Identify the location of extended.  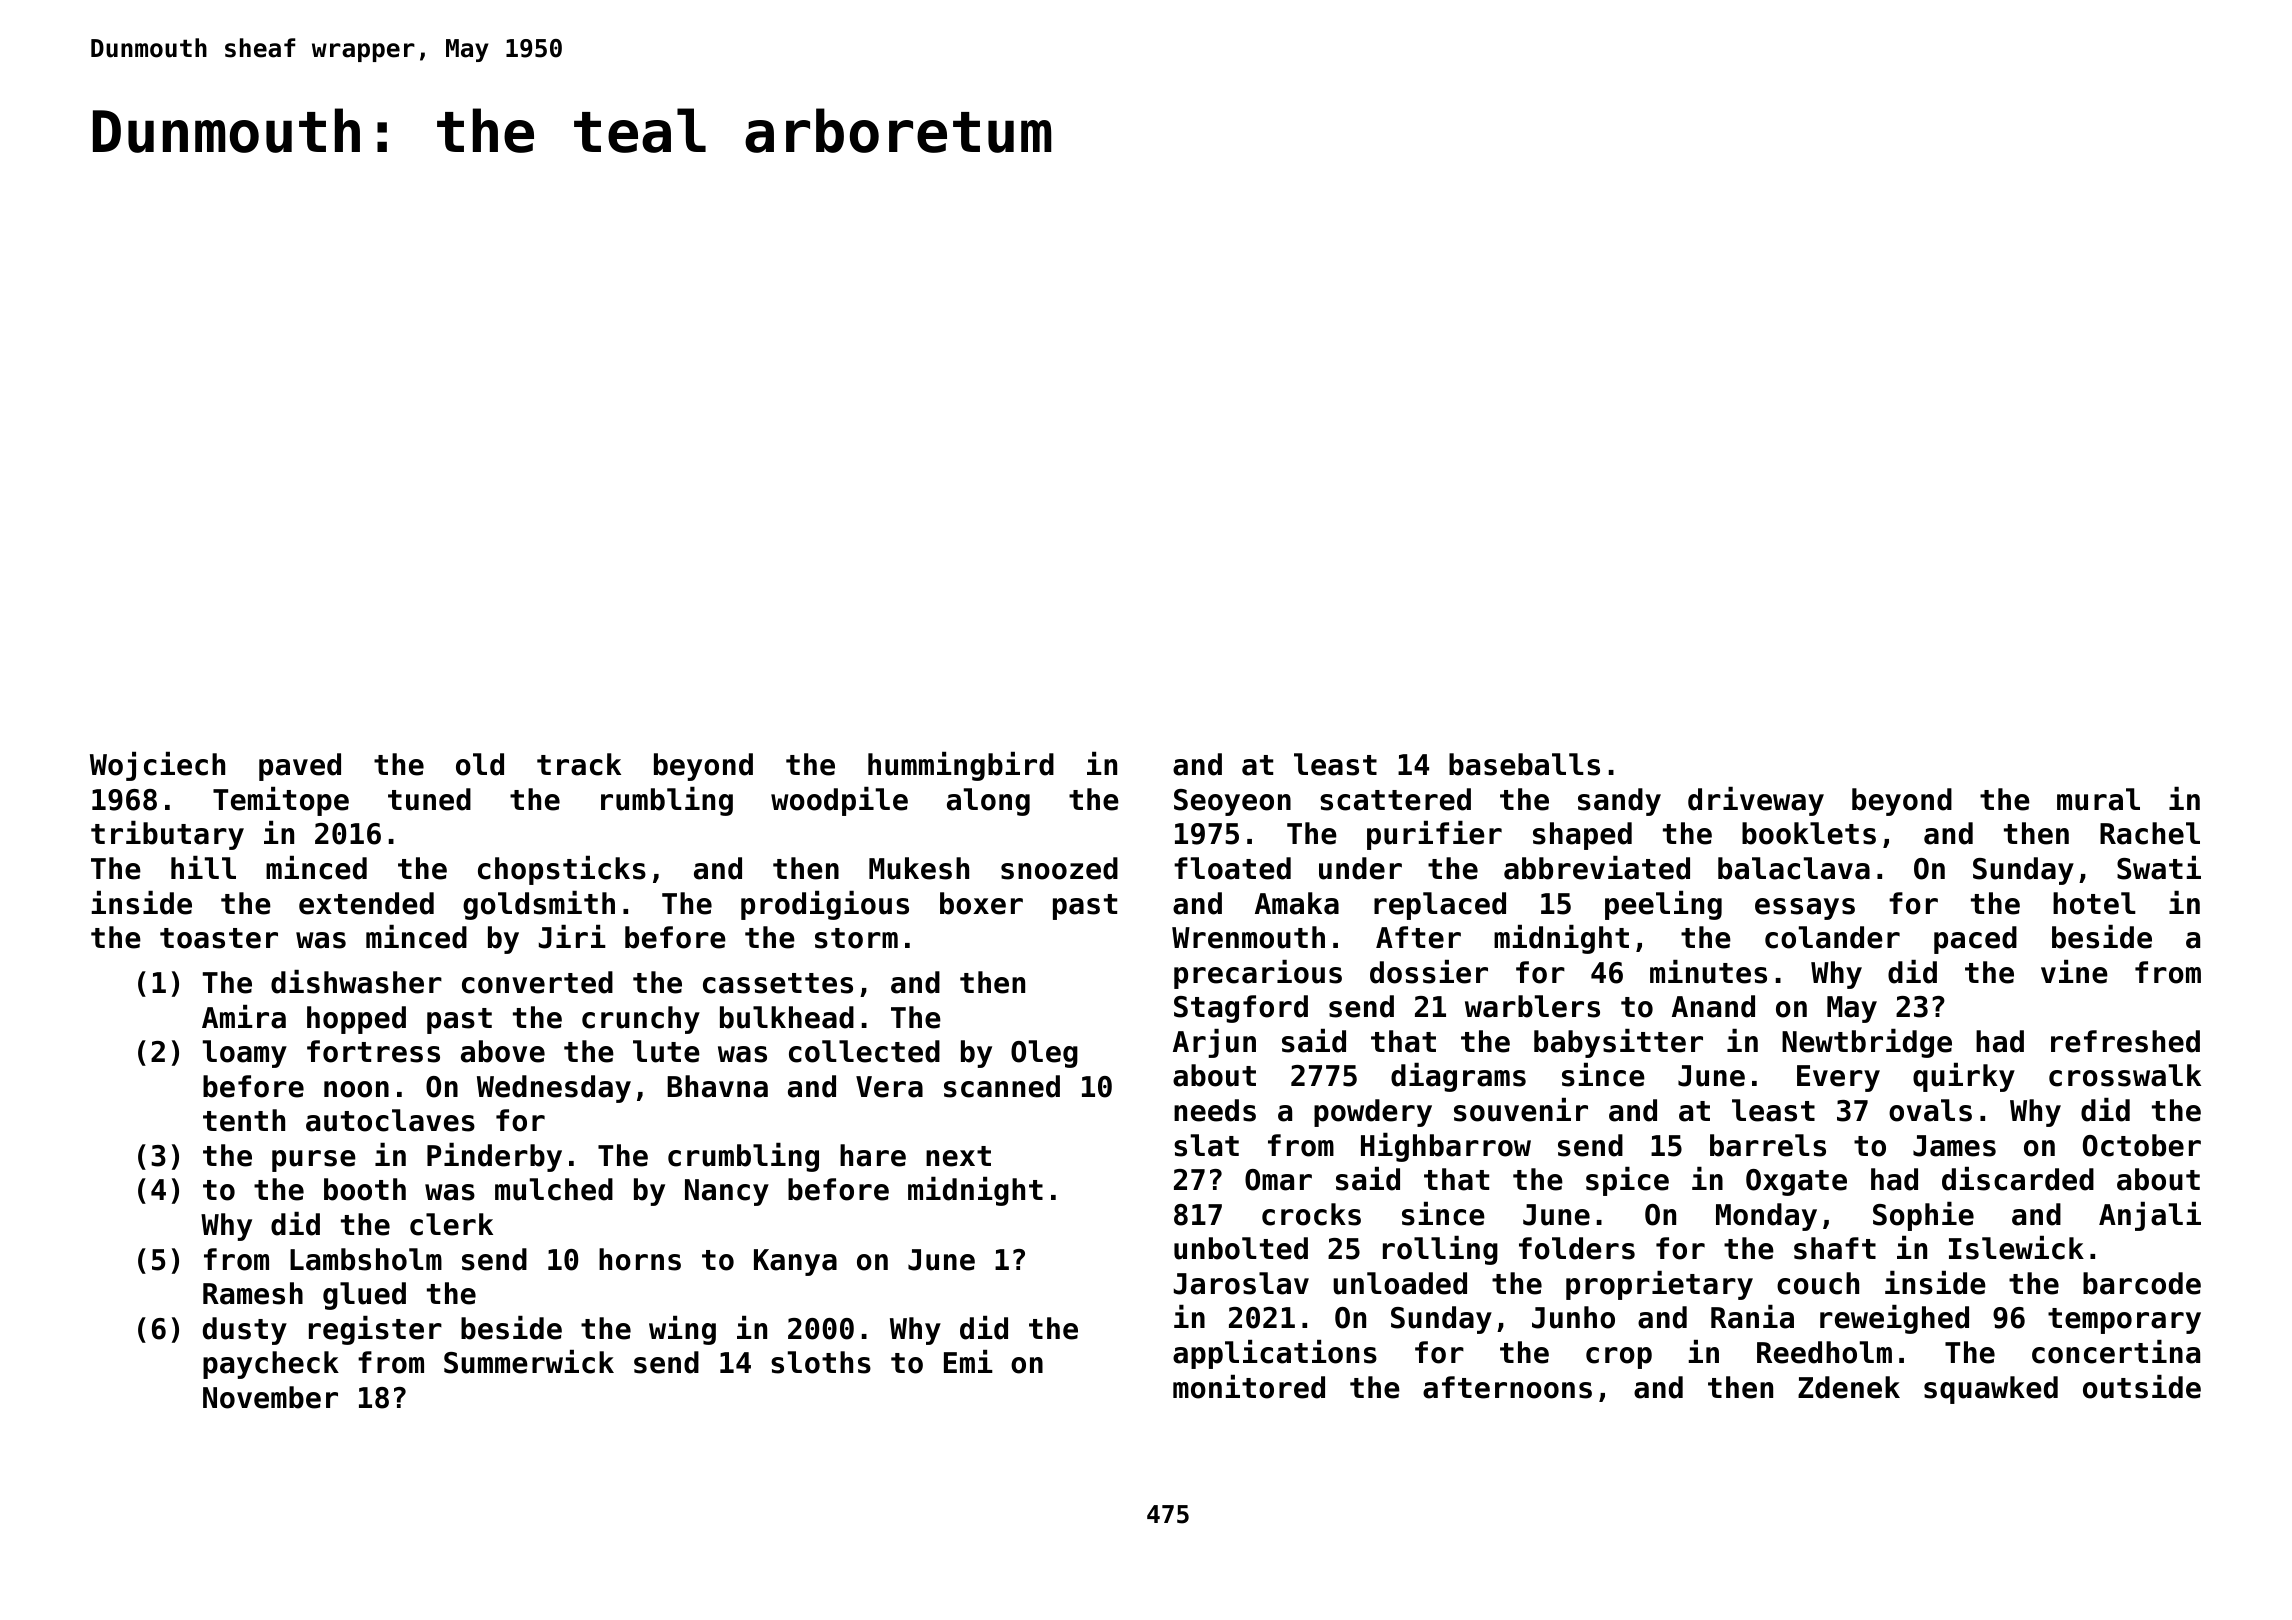
(366, 903).
